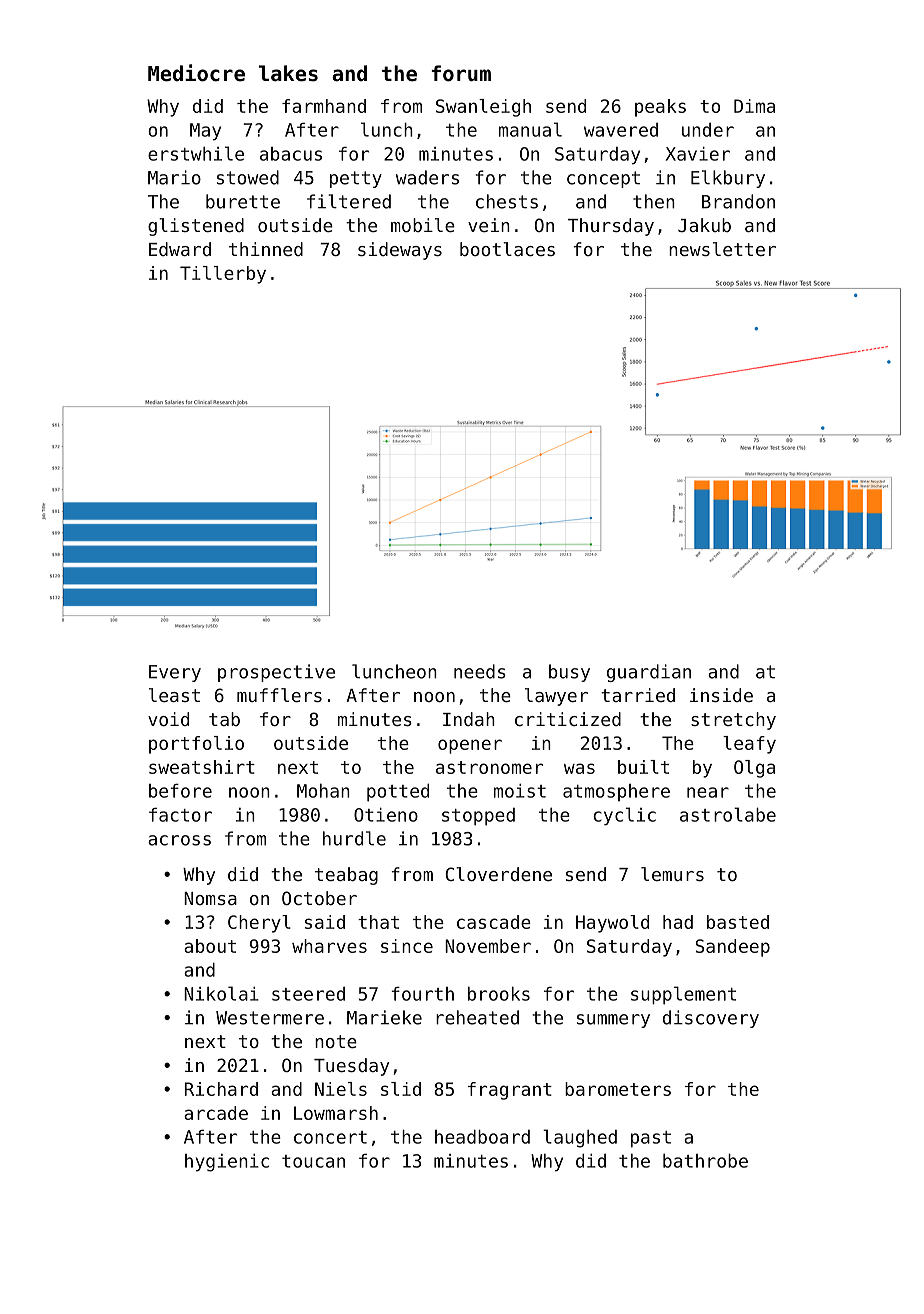 This screenshot has width=924, height=1314. I want to click on toucan, so click(313, 1161).
